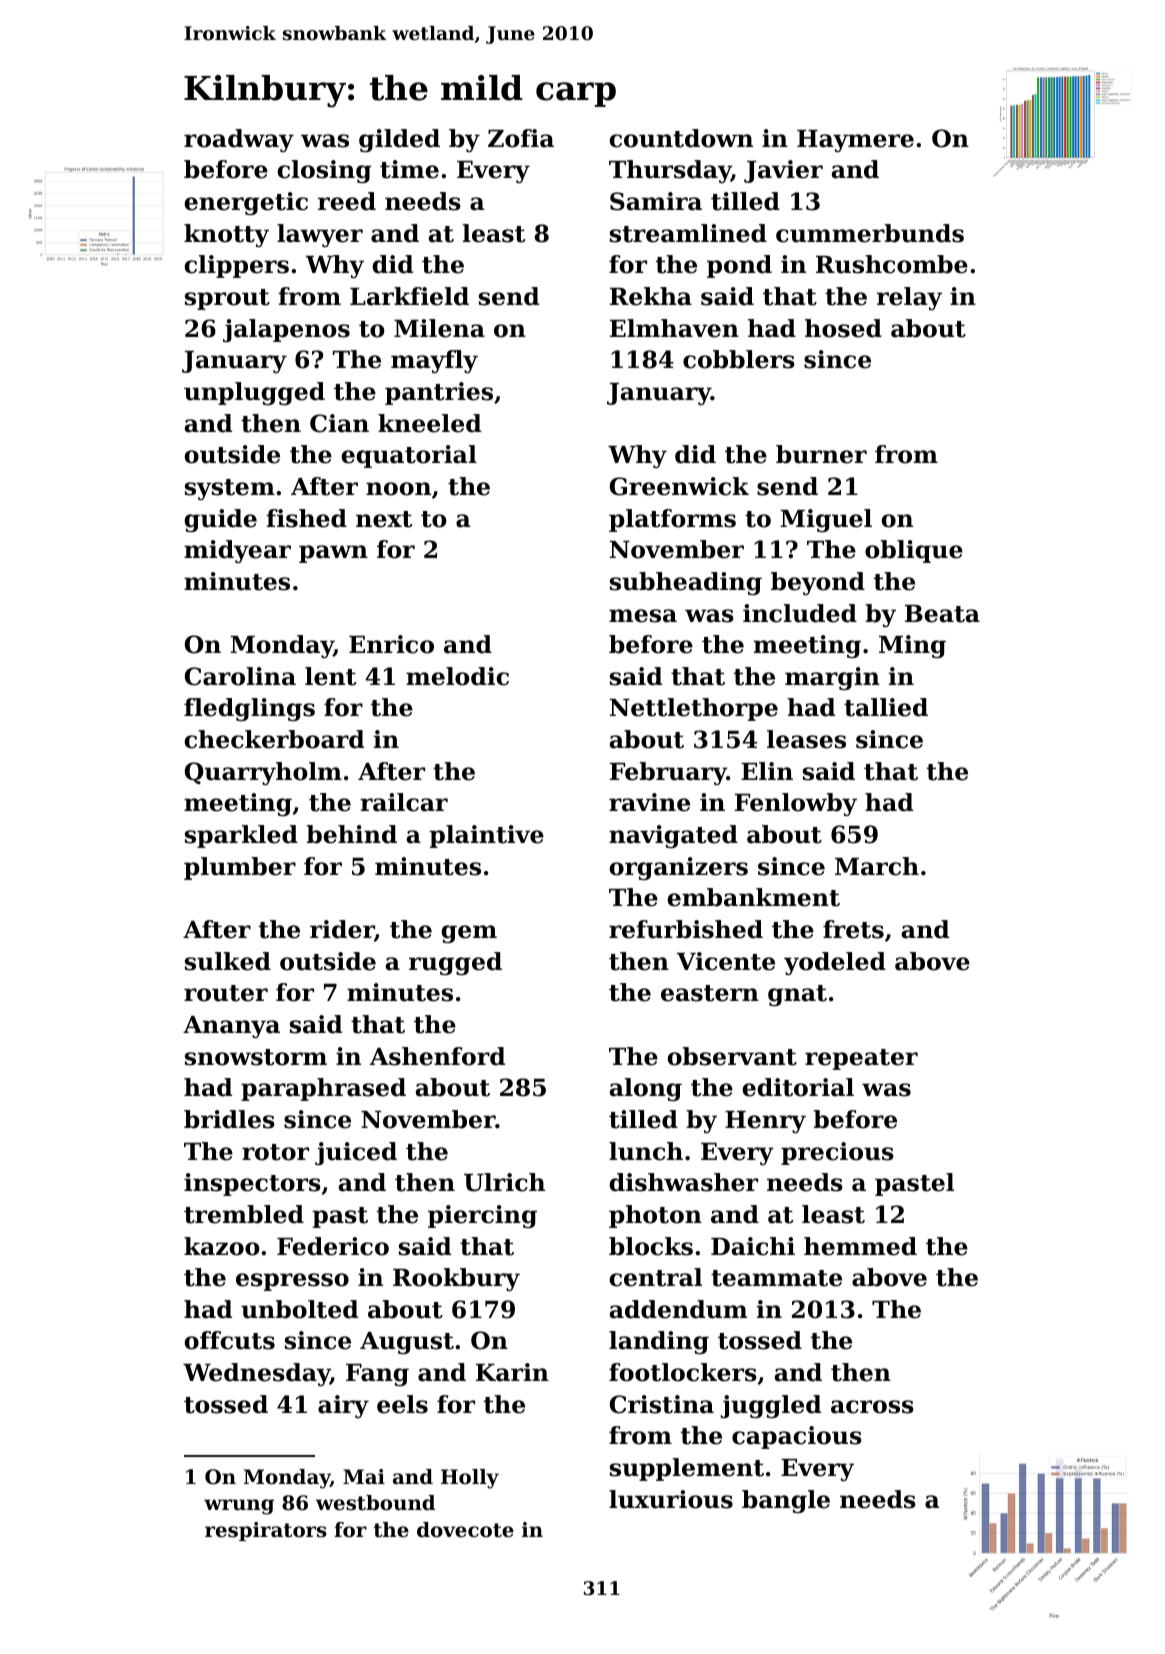  Describe the element at coordinates (239, 1507) in the screenshot. I see `wrung` at that location.
